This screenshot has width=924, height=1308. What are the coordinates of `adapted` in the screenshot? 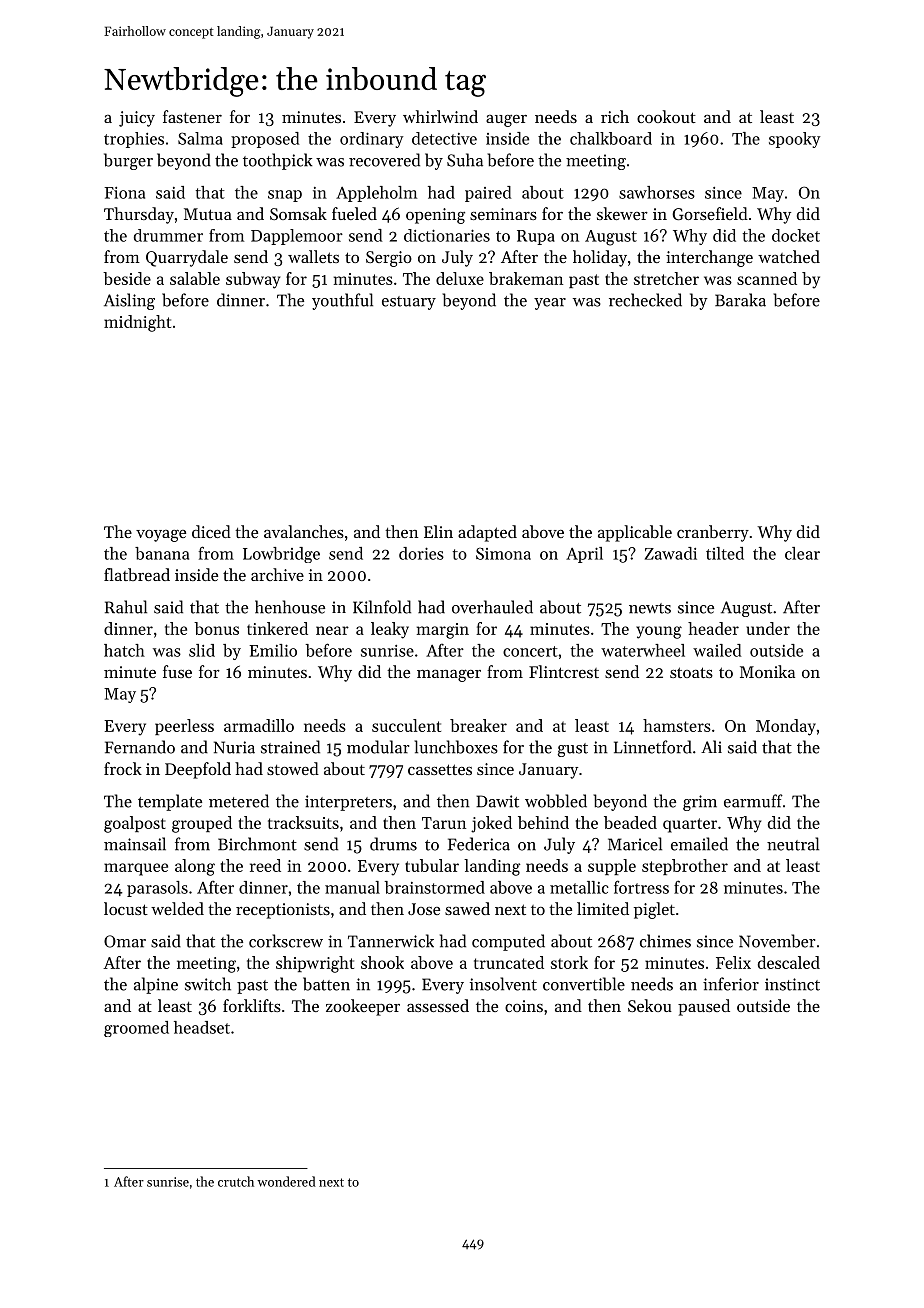 It's located at (487, 533).
